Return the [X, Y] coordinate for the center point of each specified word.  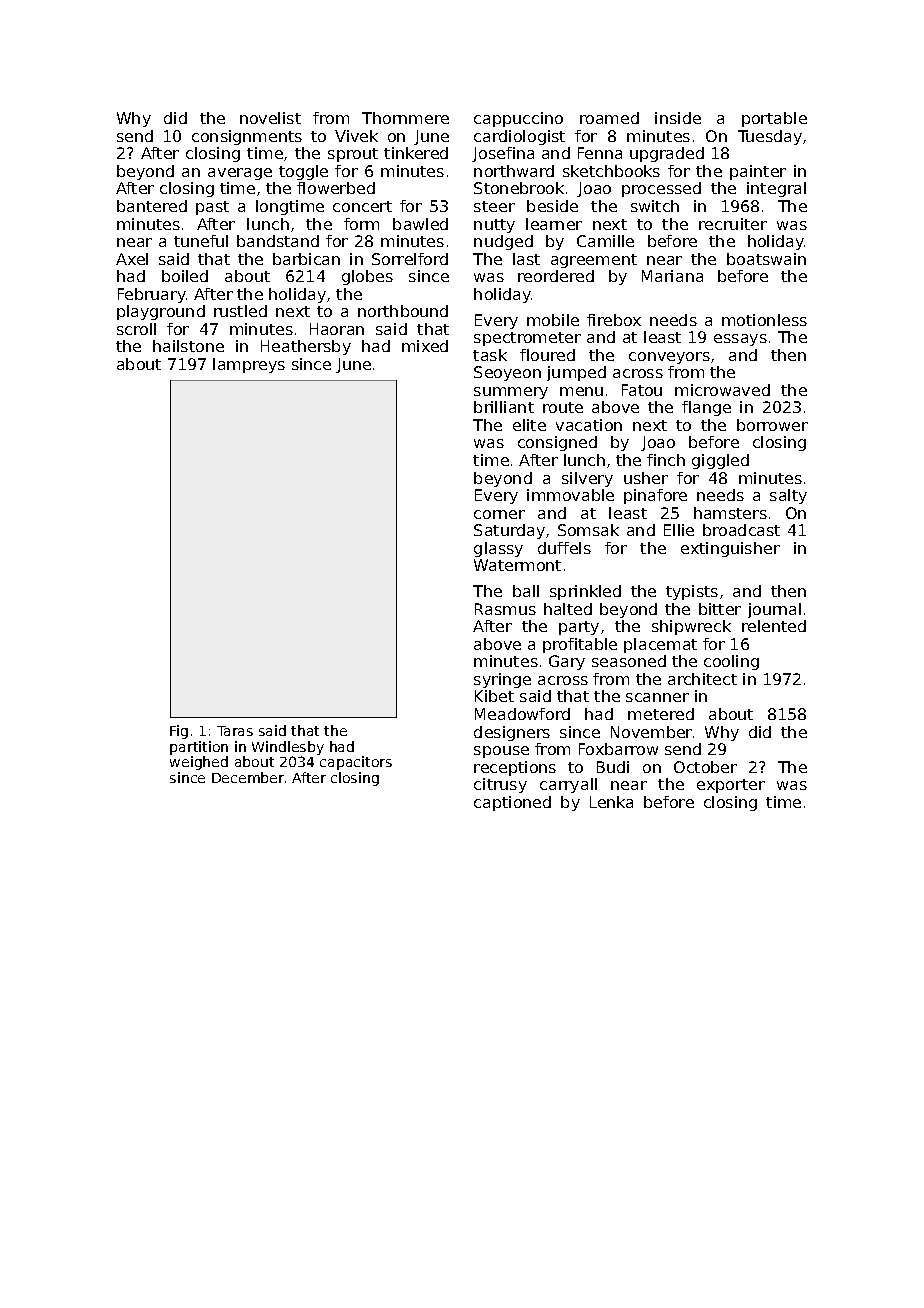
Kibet [494, 696]
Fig [179, 732]
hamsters [730, 513]
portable [774, 119]
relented [774, 626]
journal [774, 610]
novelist [270, 118]
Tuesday [770, 137]
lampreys [249, 365]
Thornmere [405, 118]
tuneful [201, 241]
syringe [502, 680]
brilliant [504, 407]
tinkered [416, 153]
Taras [235, 731]
